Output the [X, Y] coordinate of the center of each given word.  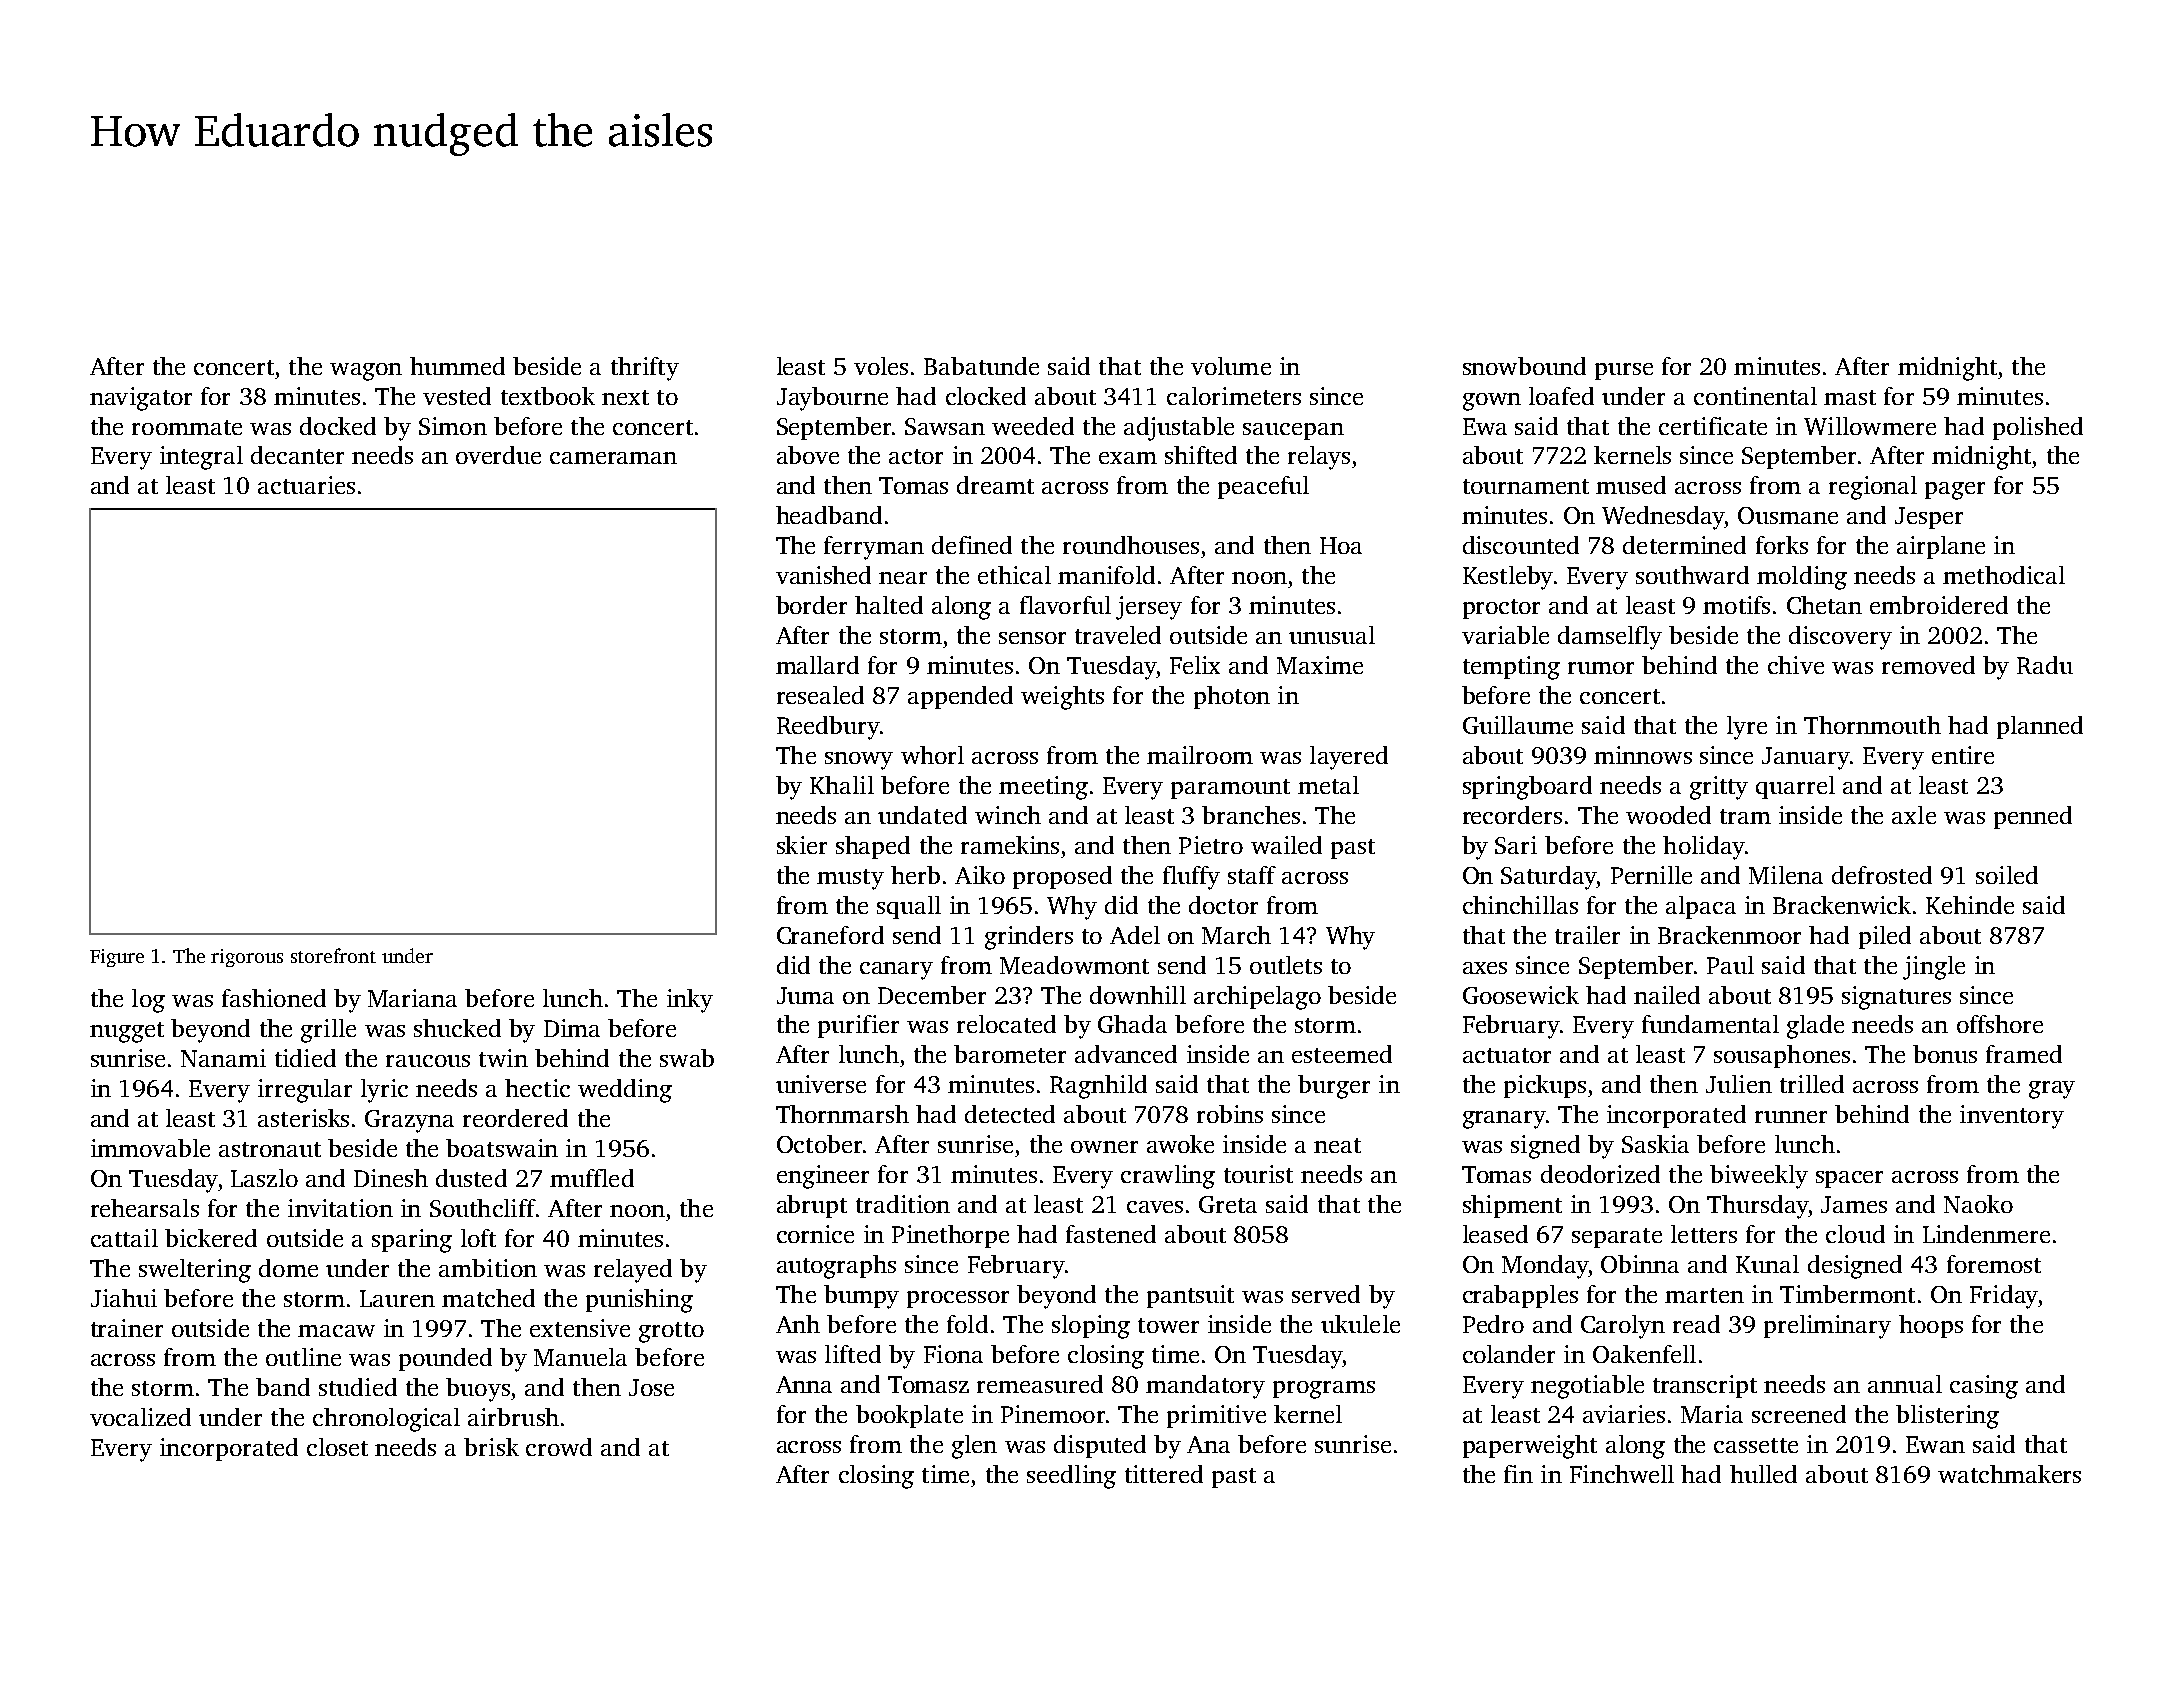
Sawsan [945, 426]
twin [503, 1058]
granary [1504, 1120]
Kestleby [1508, 578]
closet [337, 1447]
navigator [141, 399]
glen [974, 1447]
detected [1010, 1114]
